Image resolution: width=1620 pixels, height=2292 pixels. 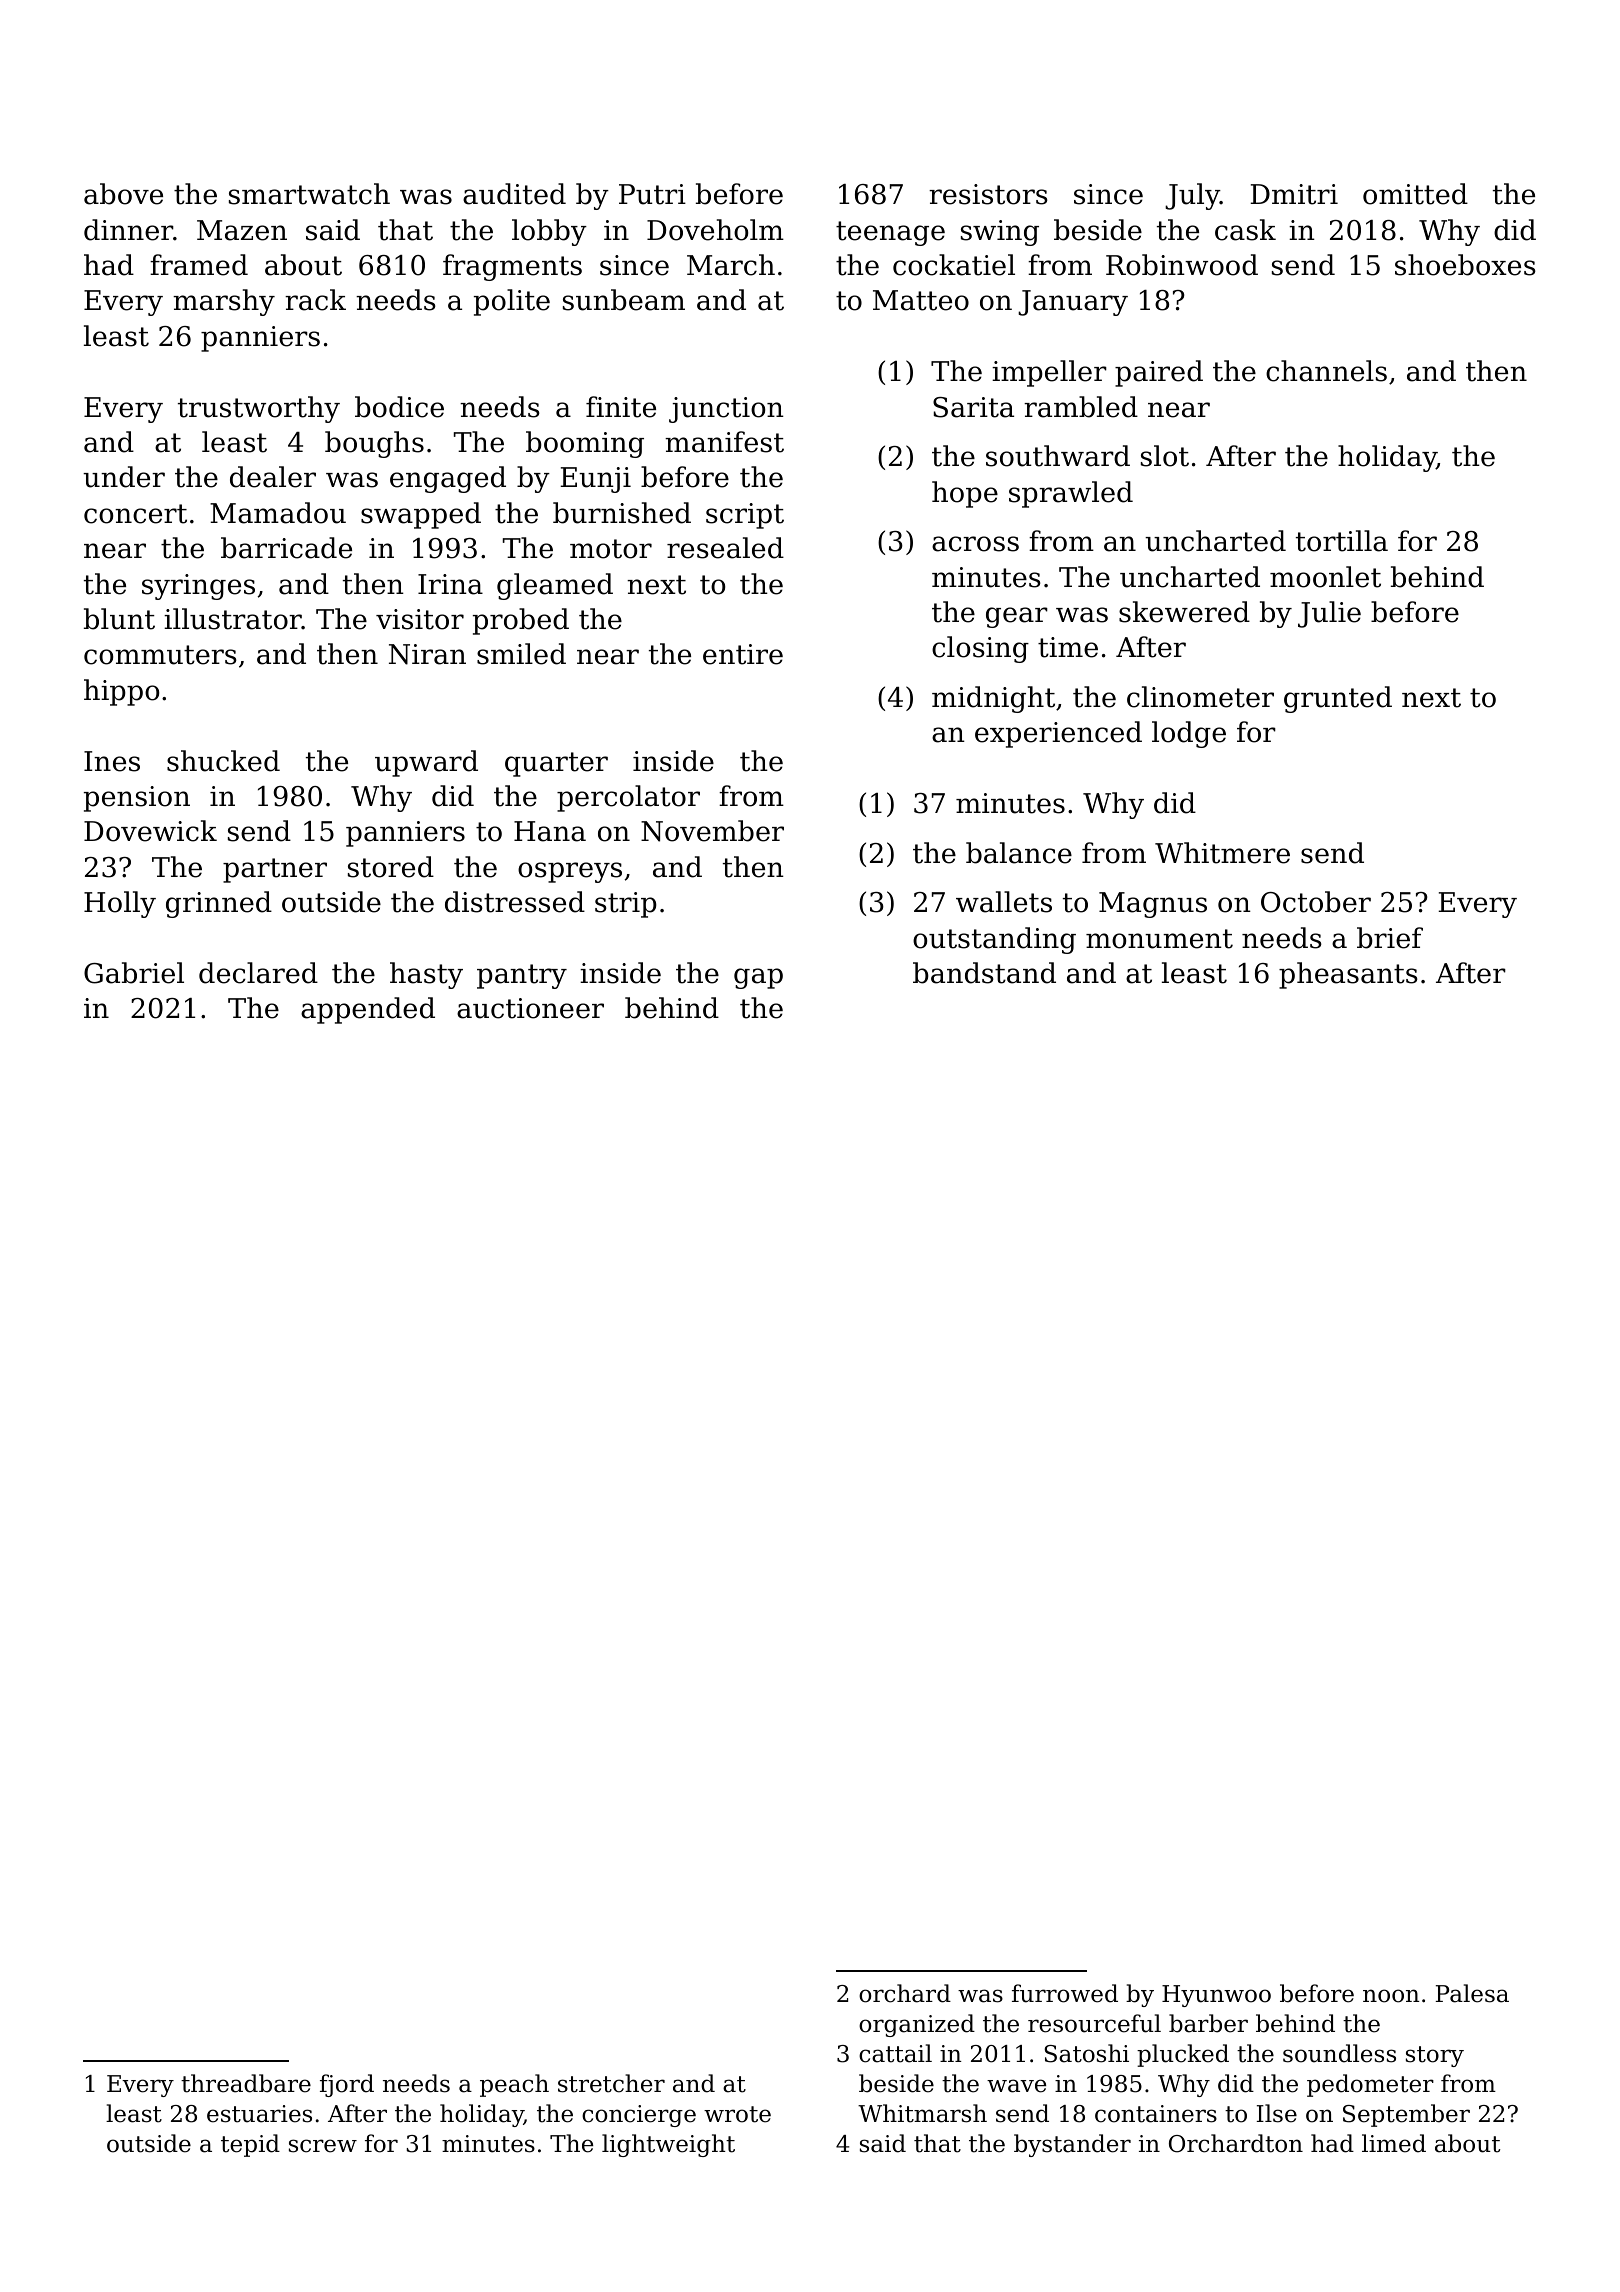 What do you see at coordinates (1348, 975) in the screenshot?
I see `pheasants` at bounding box center [1348, 975].
